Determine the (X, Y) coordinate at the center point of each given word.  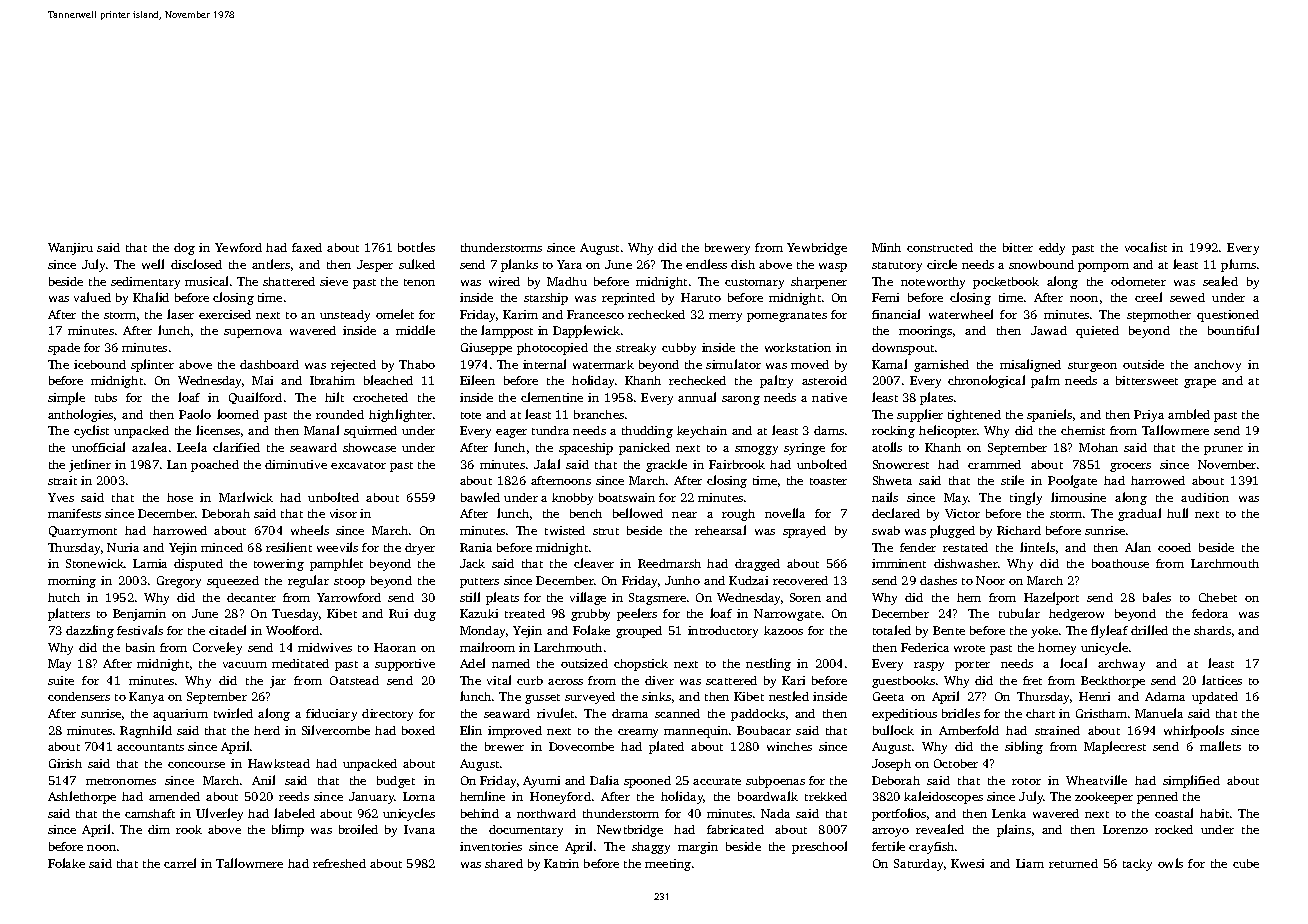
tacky (1137, 865)
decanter (251, 597)
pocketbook (1006, 283)
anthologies (80, 415)
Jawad (1049, 330)
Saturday (918, 865)
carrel (180, 863)
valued (92, 297)
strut (606, 531)
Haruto (701, 297)
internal (544, 364)
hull (1177, 513)
